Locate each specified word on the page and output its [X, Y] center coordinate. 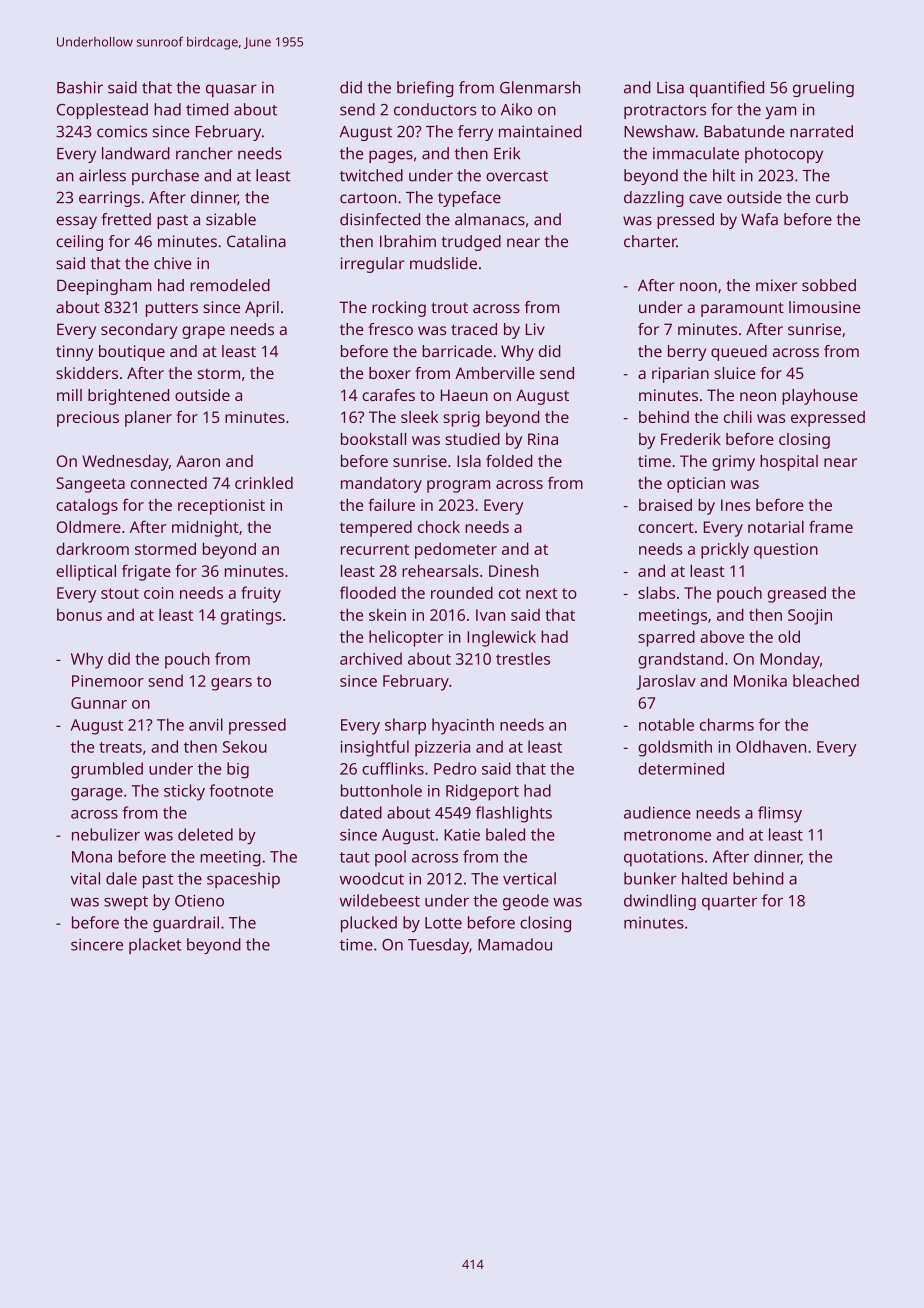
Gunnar [99, 703]
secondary [139, 331]
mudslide [443, 263]
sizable [231, 219]
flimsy [780, 814]
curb [832, 197]
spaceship [243, 880]
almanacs [490, 219]
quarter [729, 903]
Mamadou [515, 944]
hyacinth [463, 726]
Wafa [759, 219]
